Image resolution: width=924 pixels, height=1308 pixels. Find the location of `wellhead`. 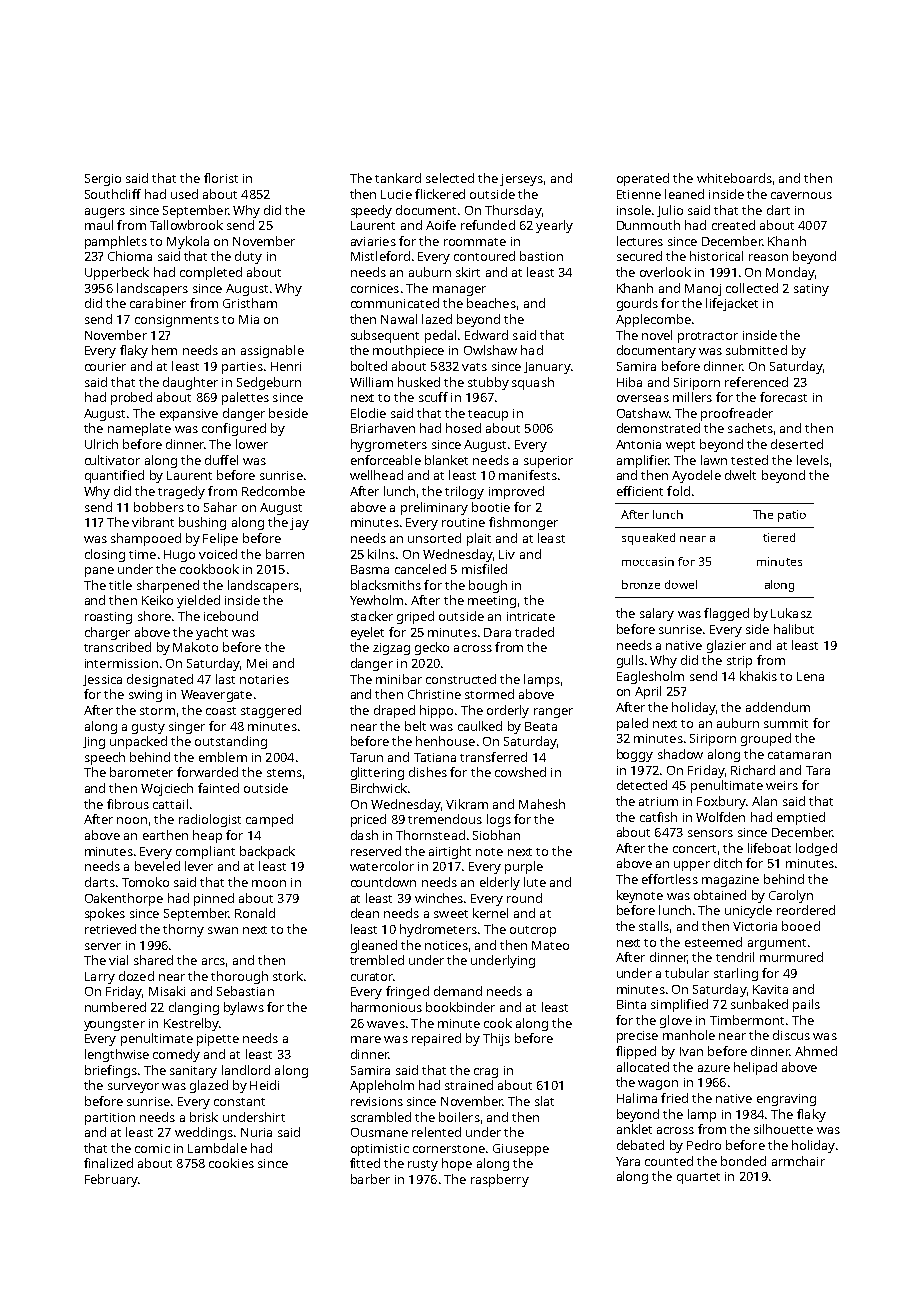

wellhead is located at coordinates (376, 475).
